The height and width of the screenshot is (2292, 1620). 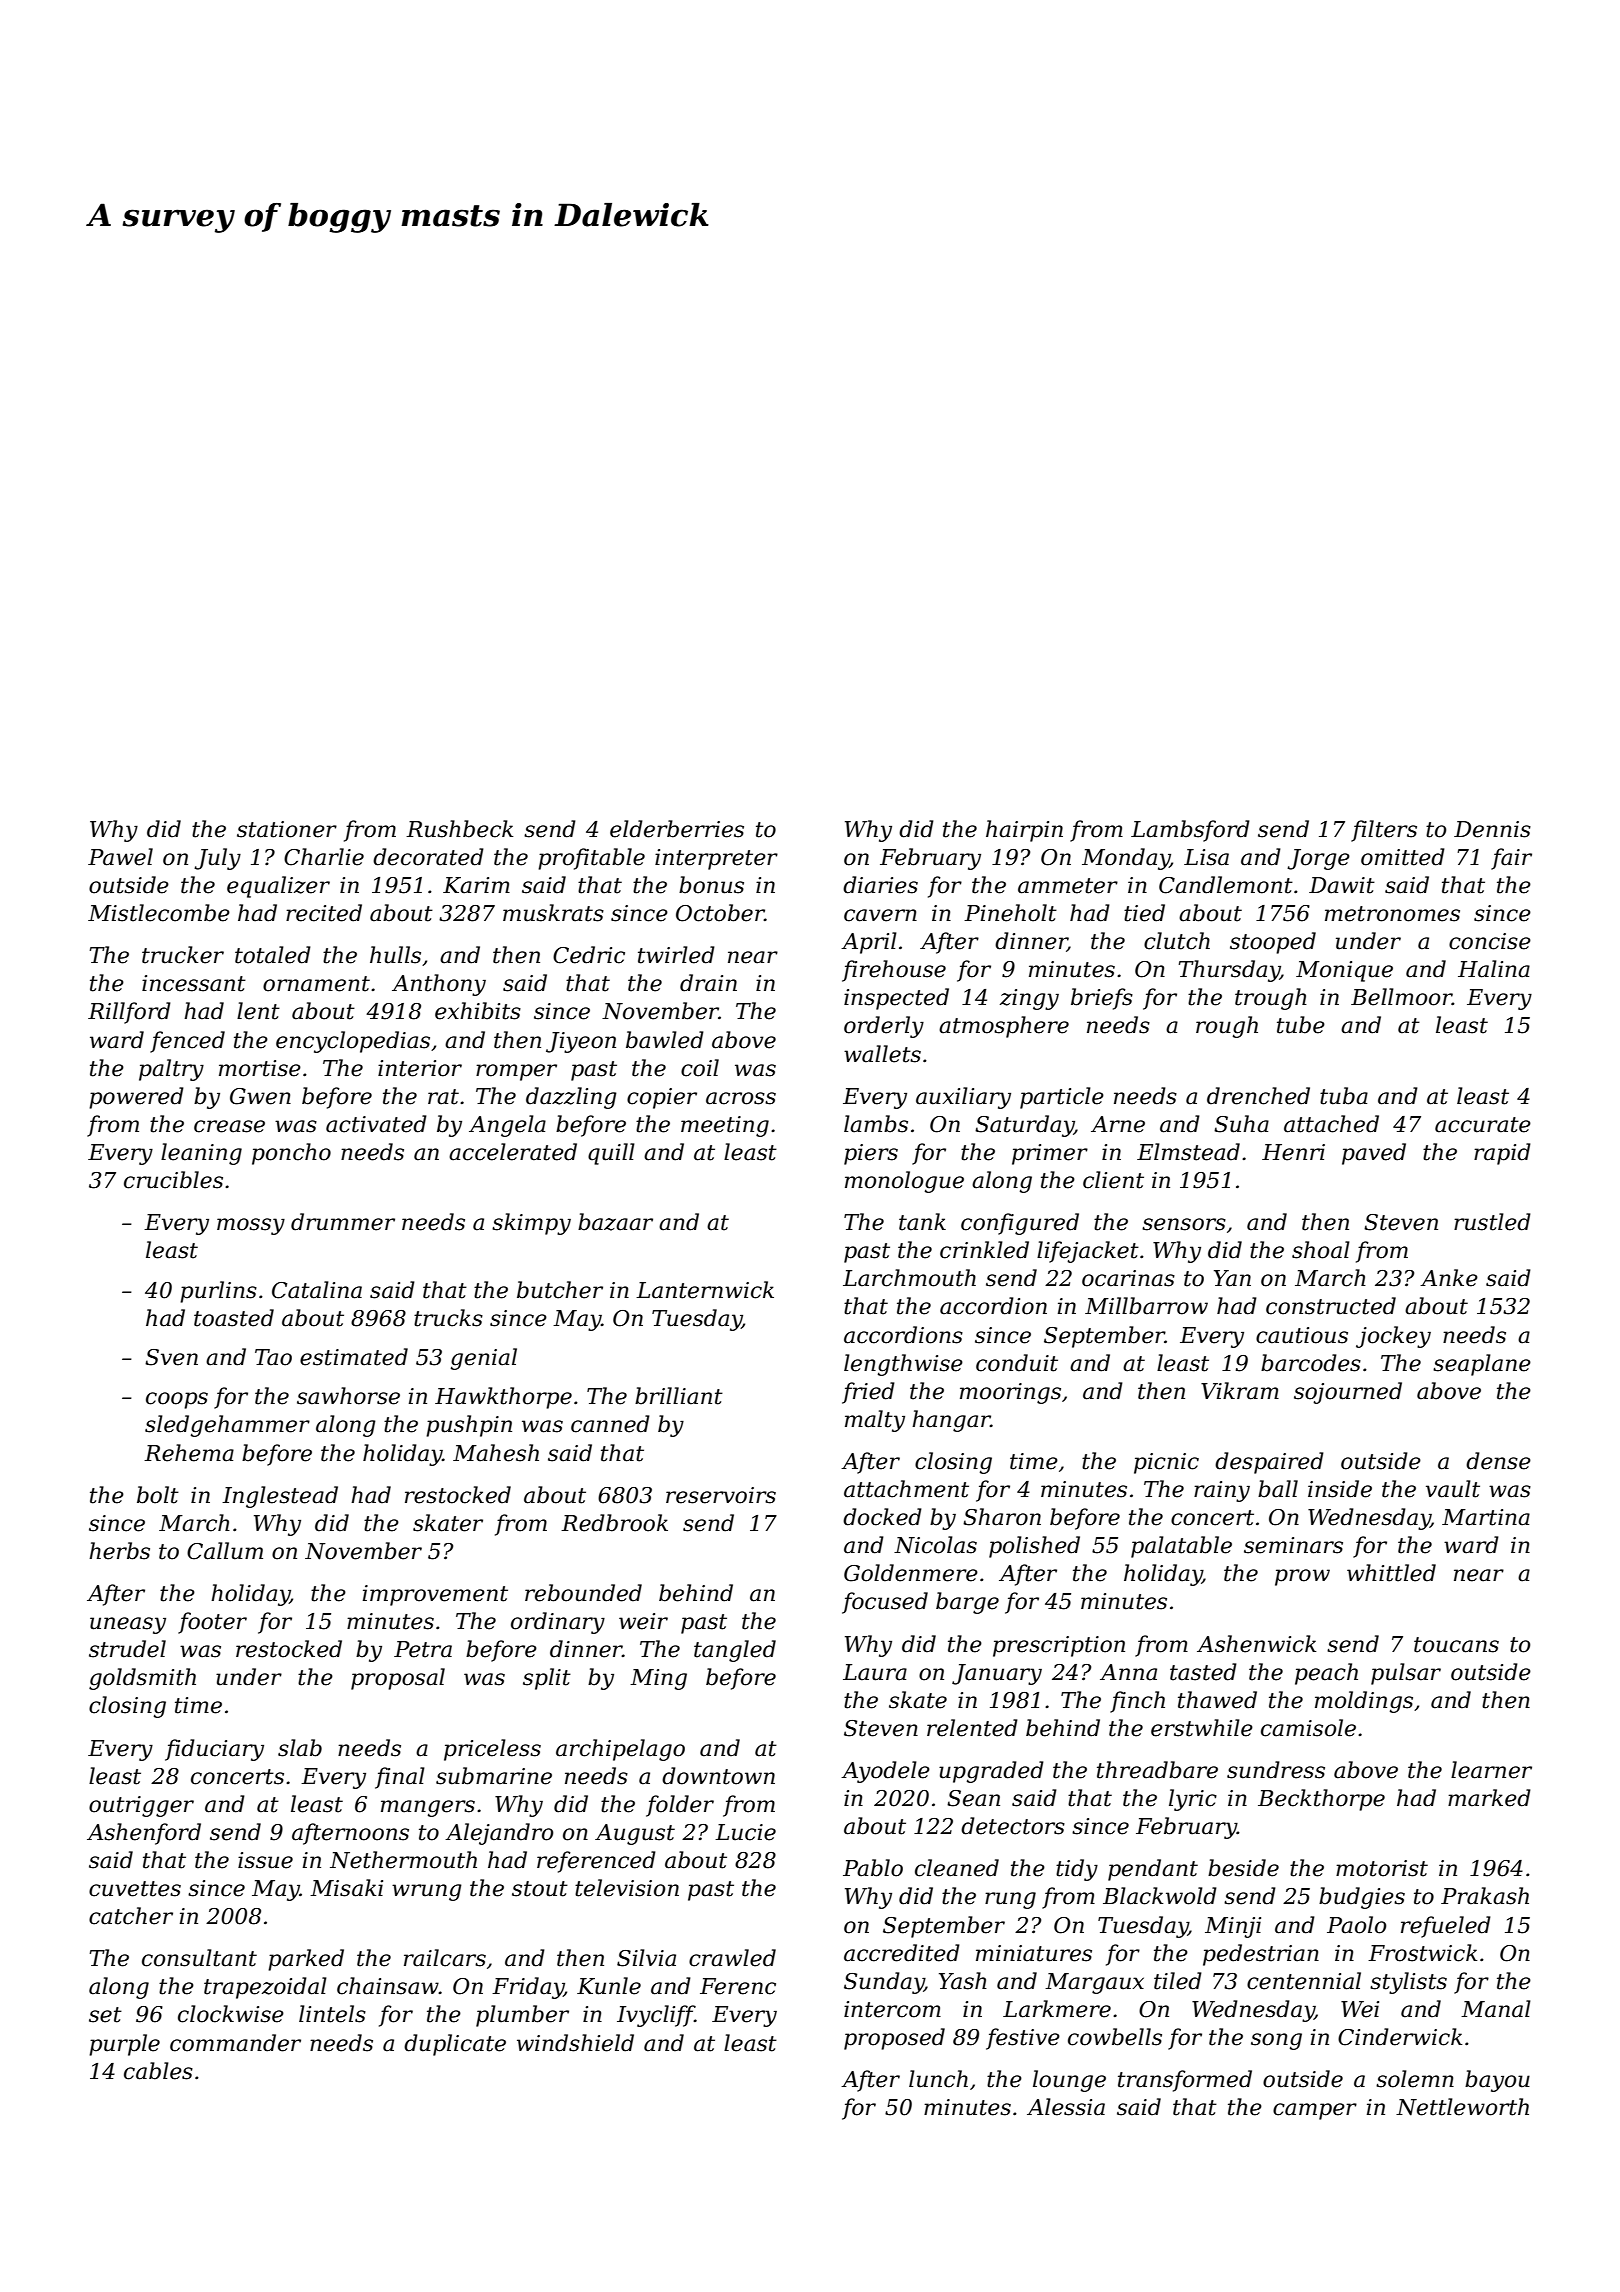 What do you see at coordinates (1492, 1222) in the screenshot?
I see `rustled` at bounding box center [1492, 1222].
